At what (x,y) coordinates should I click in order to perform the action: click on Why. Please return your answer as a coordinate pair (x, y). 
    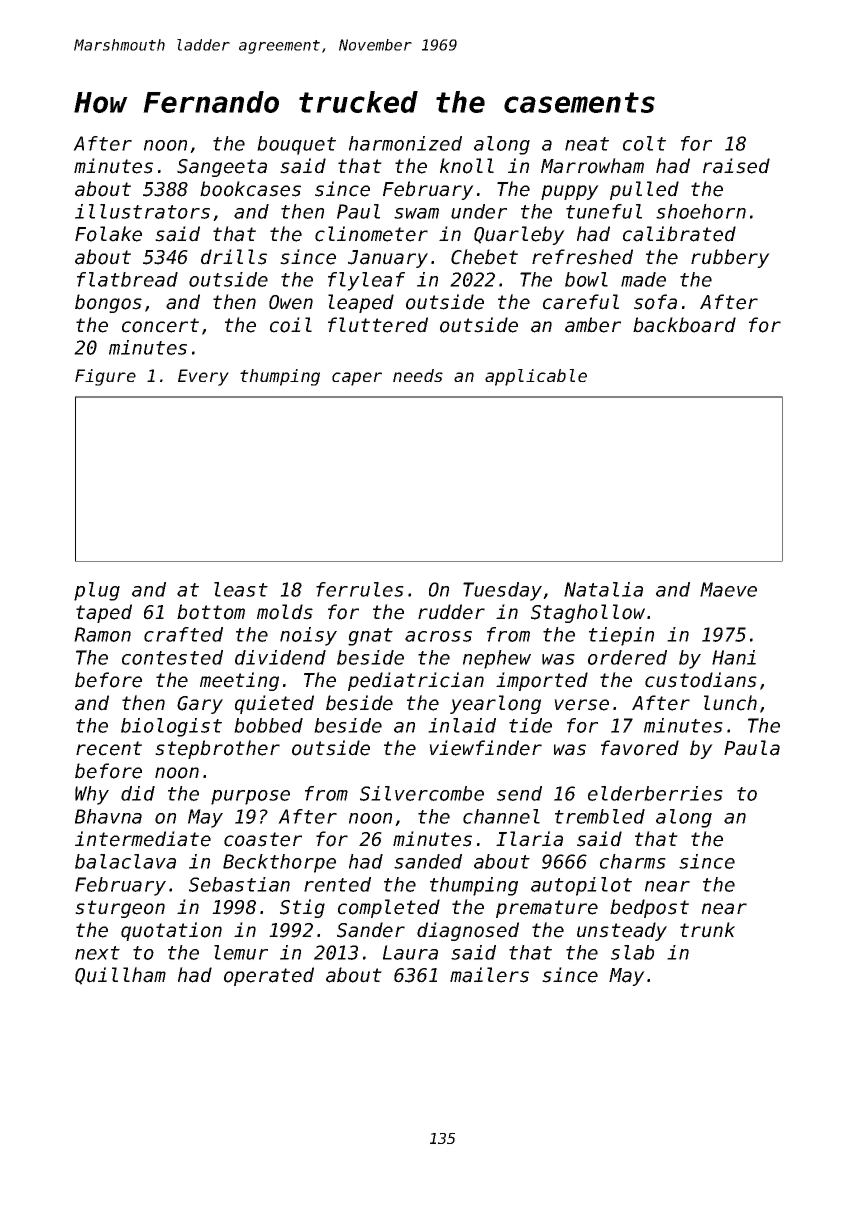
    Looking at the image, I should click on (92, 795).
